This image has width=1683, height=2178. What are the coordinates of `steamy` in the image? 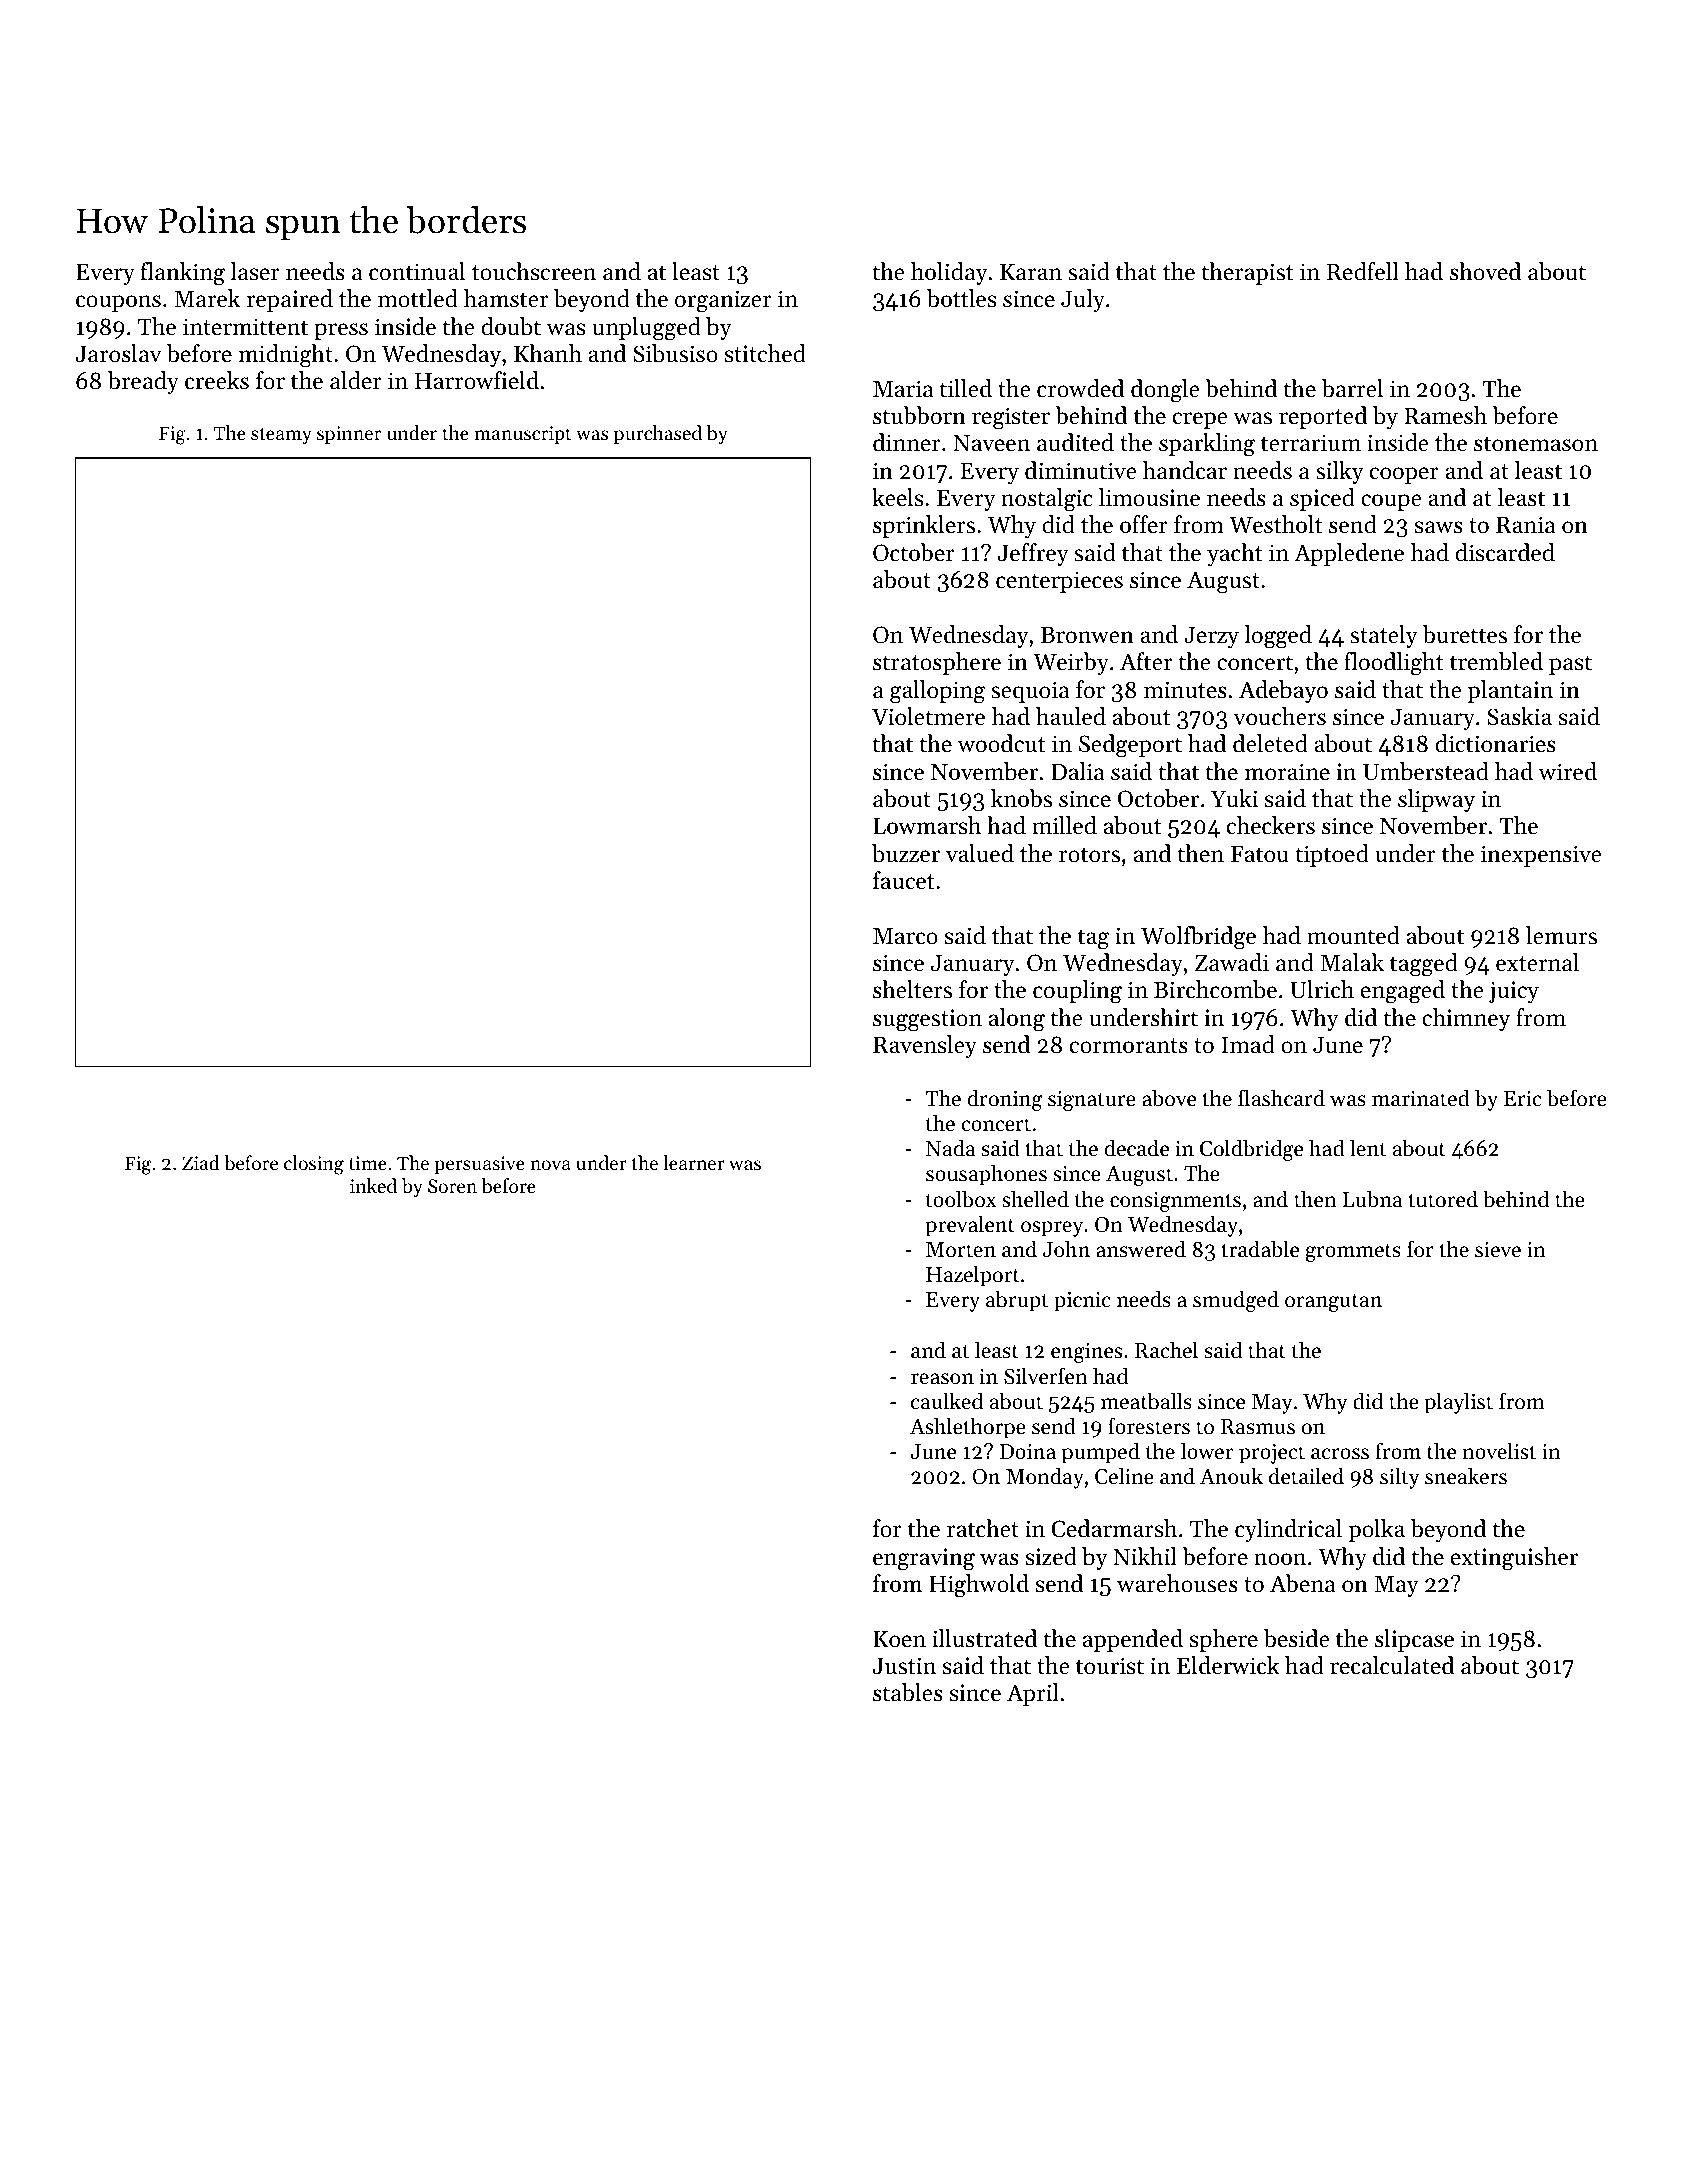 It's located at (281, 436).
